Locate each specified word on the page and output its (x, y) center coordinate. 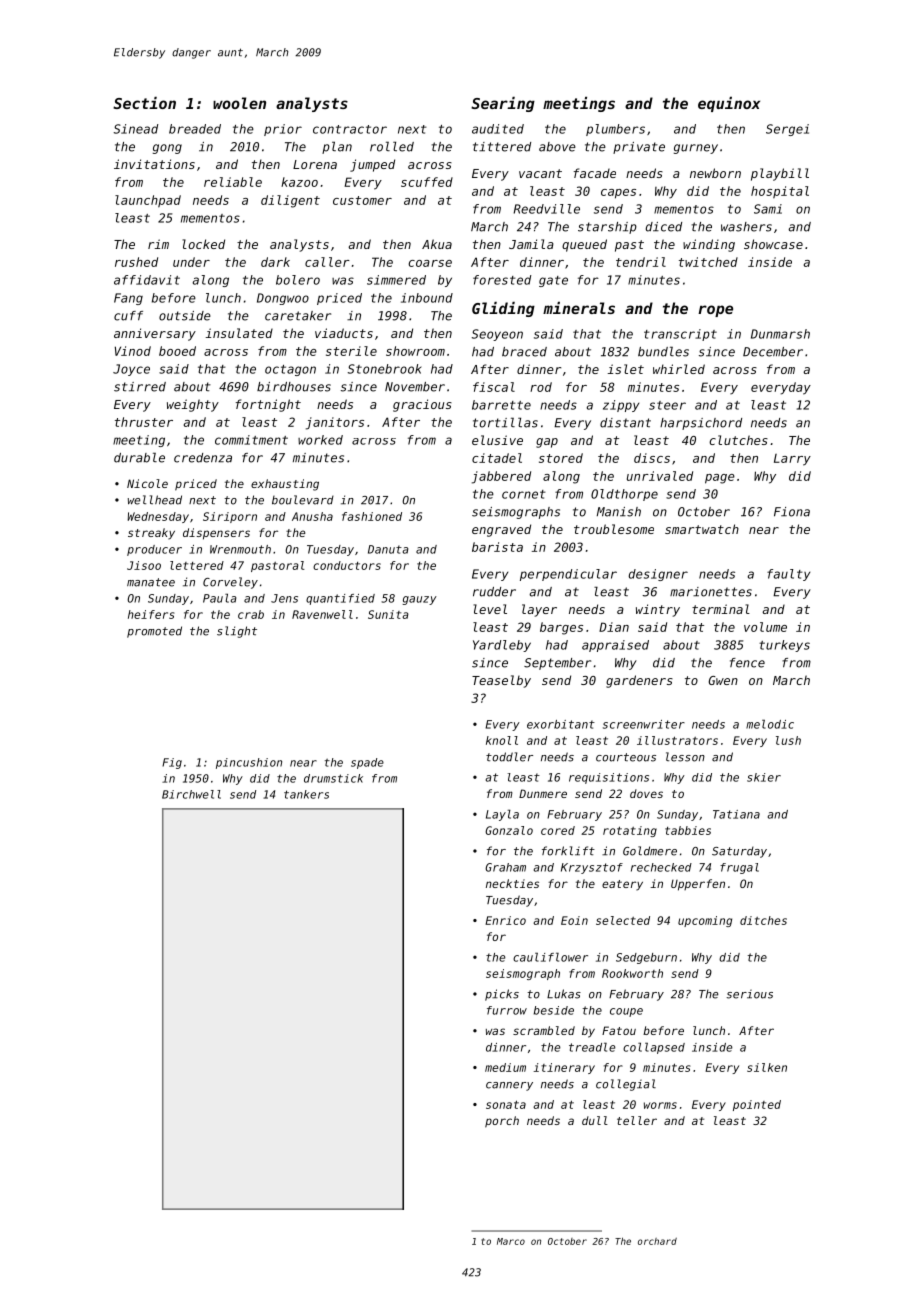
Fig (172, 763)
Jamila (531, 244)
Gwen (723, 680)
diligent (290, 201)
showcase (773, 244)
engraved (501, 530)
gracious (422, 405)
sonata (506, 1104)
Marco (511, 1241)
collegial (626, 1085)
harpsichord (701, 424)
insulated (239, 333)
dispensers (216, 534)
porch (502, 1122)
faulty (788, 575)
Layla (502, 815)
